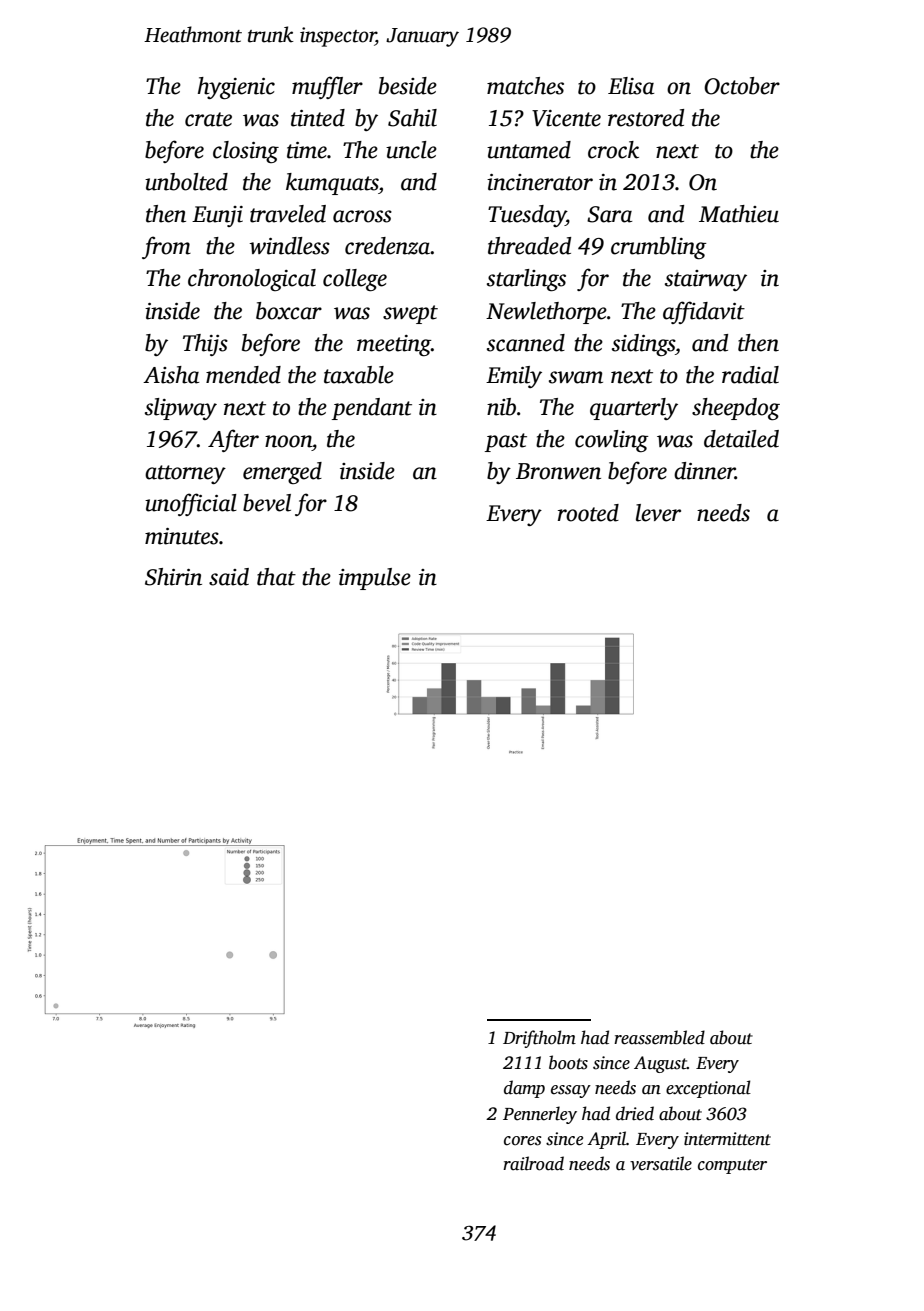 This image has width=924, height=1311. Describe the element at coordinates (631, 86) in the image. I see `Elisa` at that location.
